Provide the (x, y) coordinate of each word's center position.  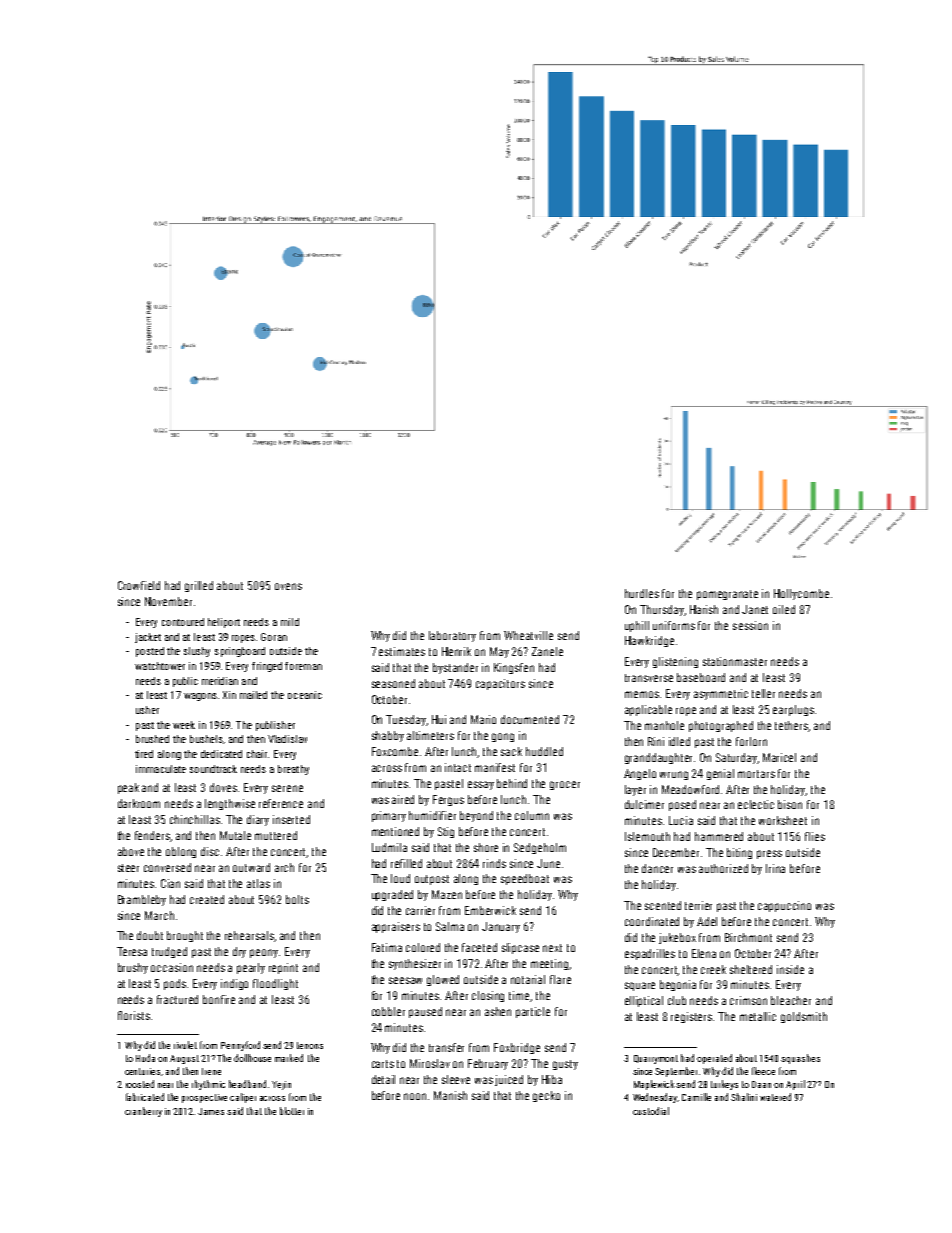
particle (533, 1012)
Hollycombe (801, 594)
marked (289, 1058)
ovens (288, 586)
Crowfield (139, 585)
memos (642, 694)
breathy (293, 770)
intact (458, 767)
